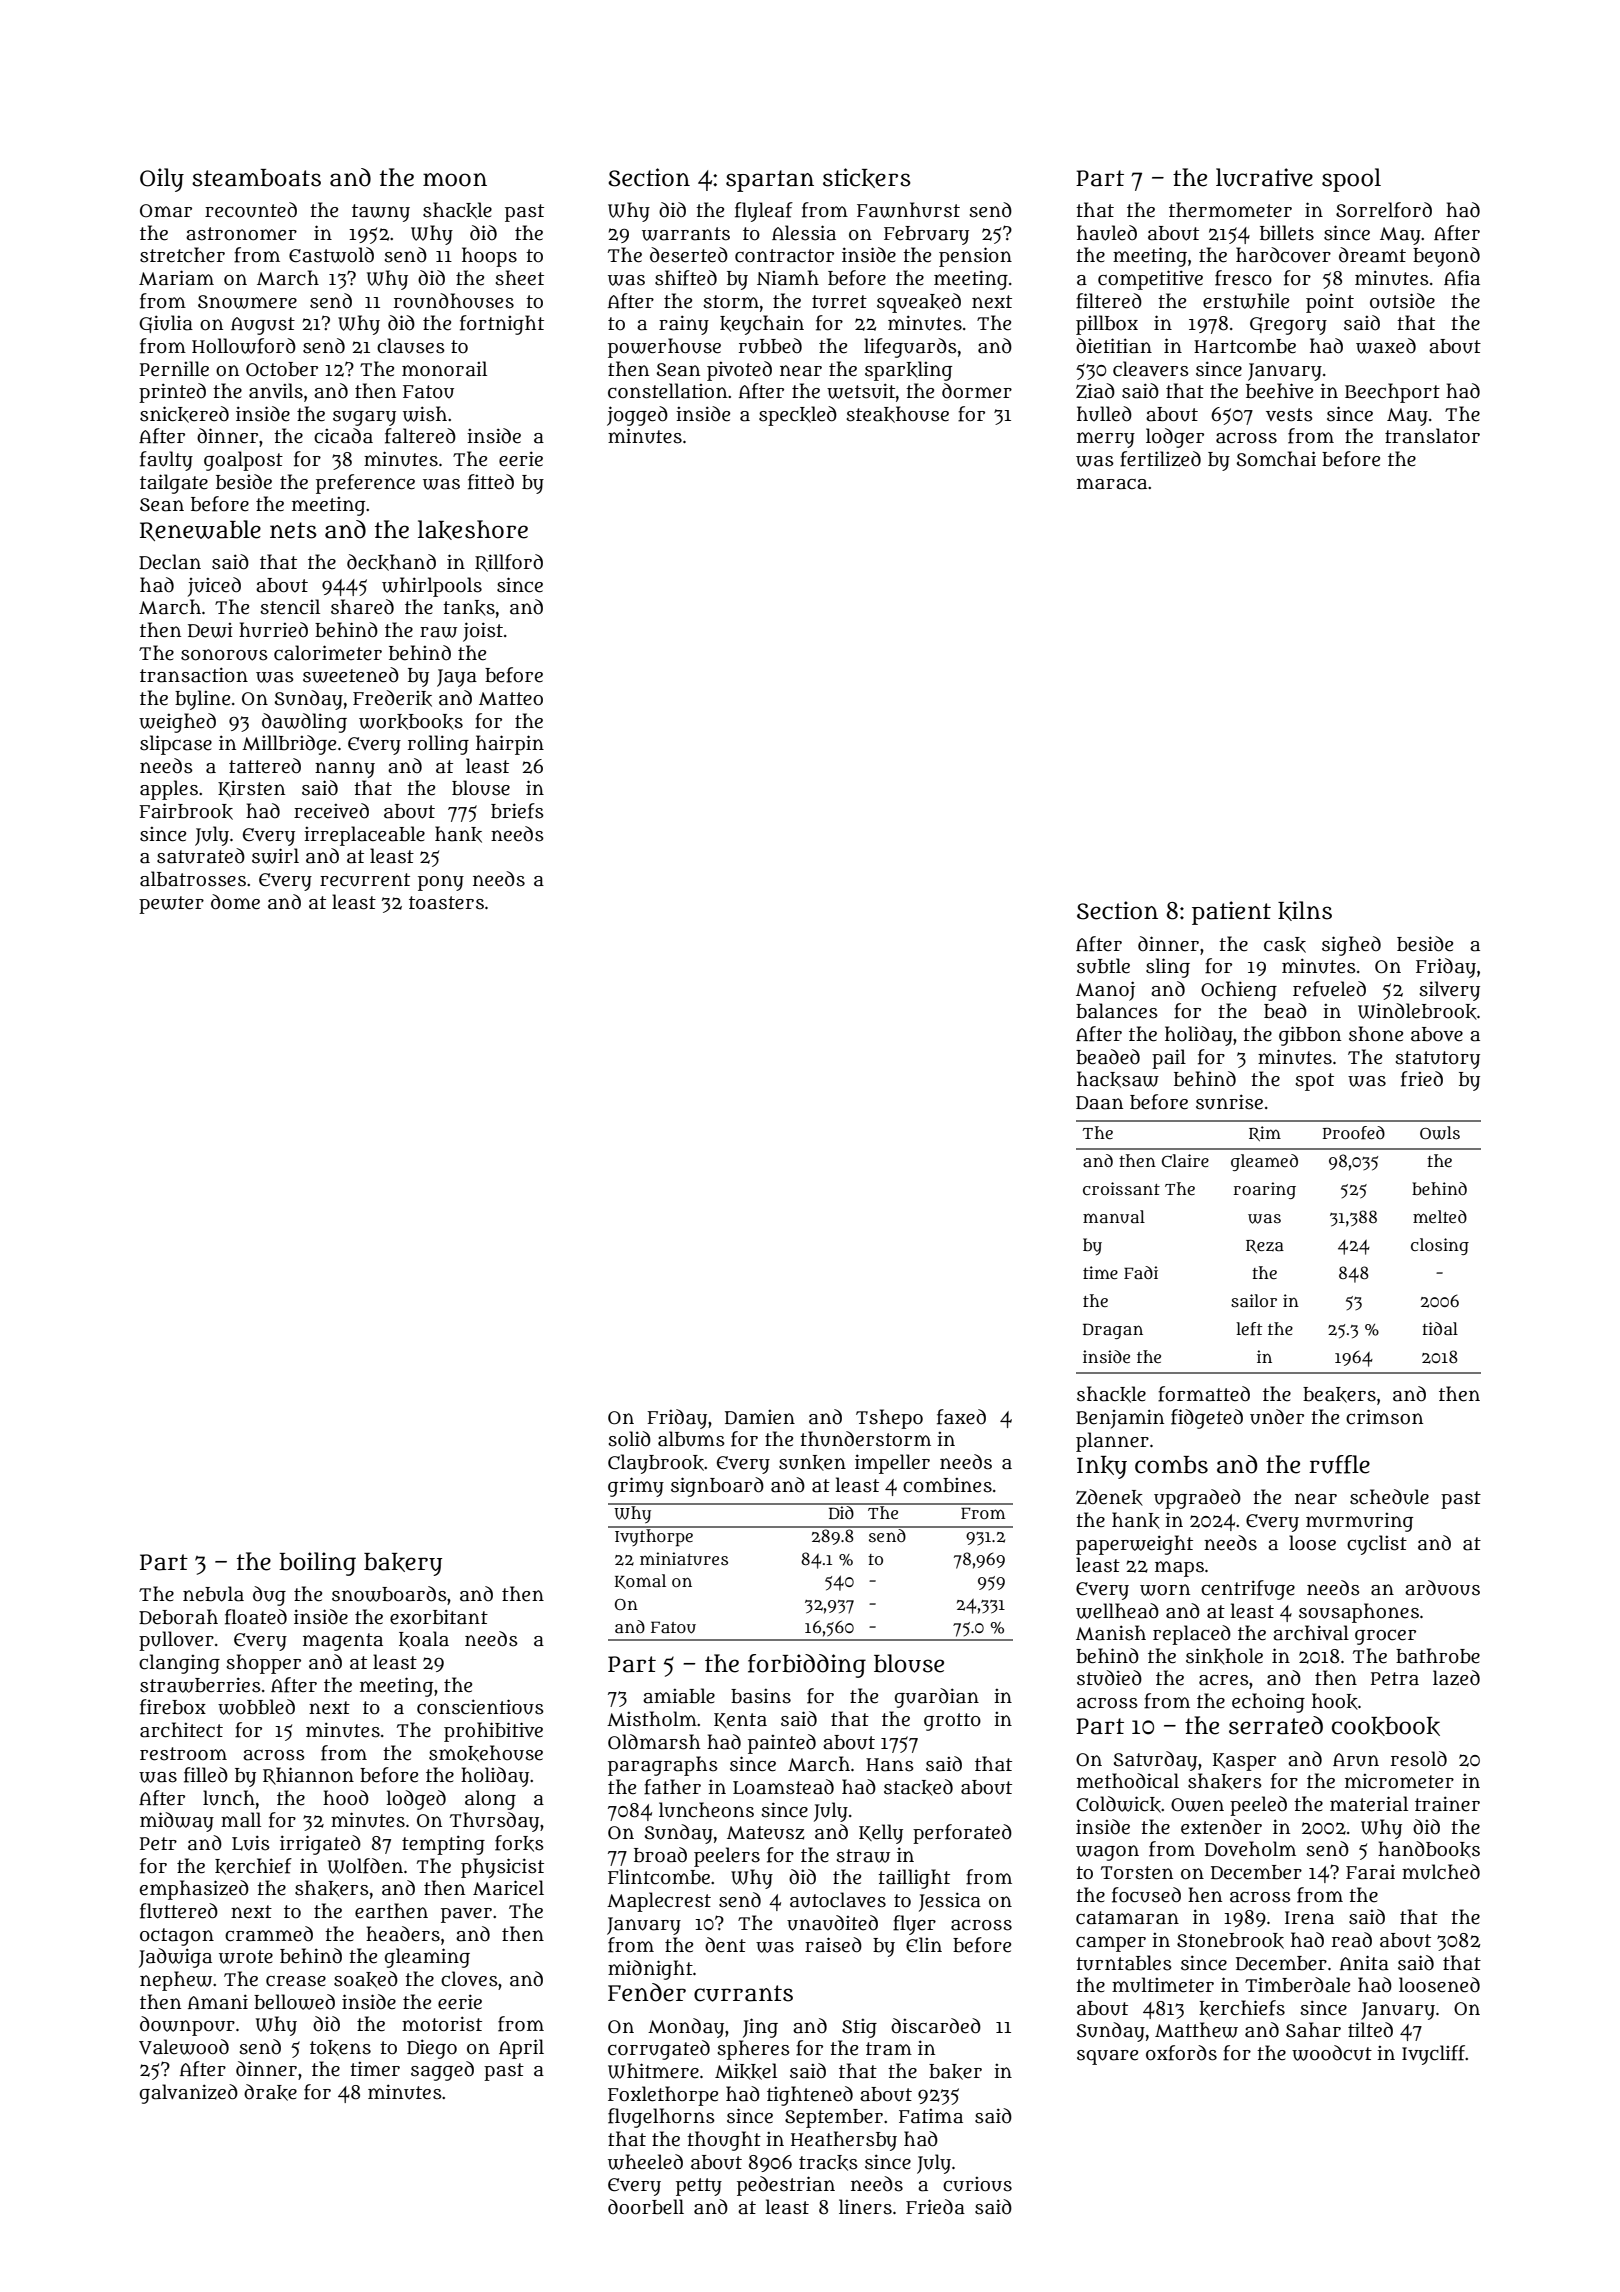  What do you see at coordinates (1231, 913) in the screenshot?
I see `patient` at bounding box center [1231, 913].
